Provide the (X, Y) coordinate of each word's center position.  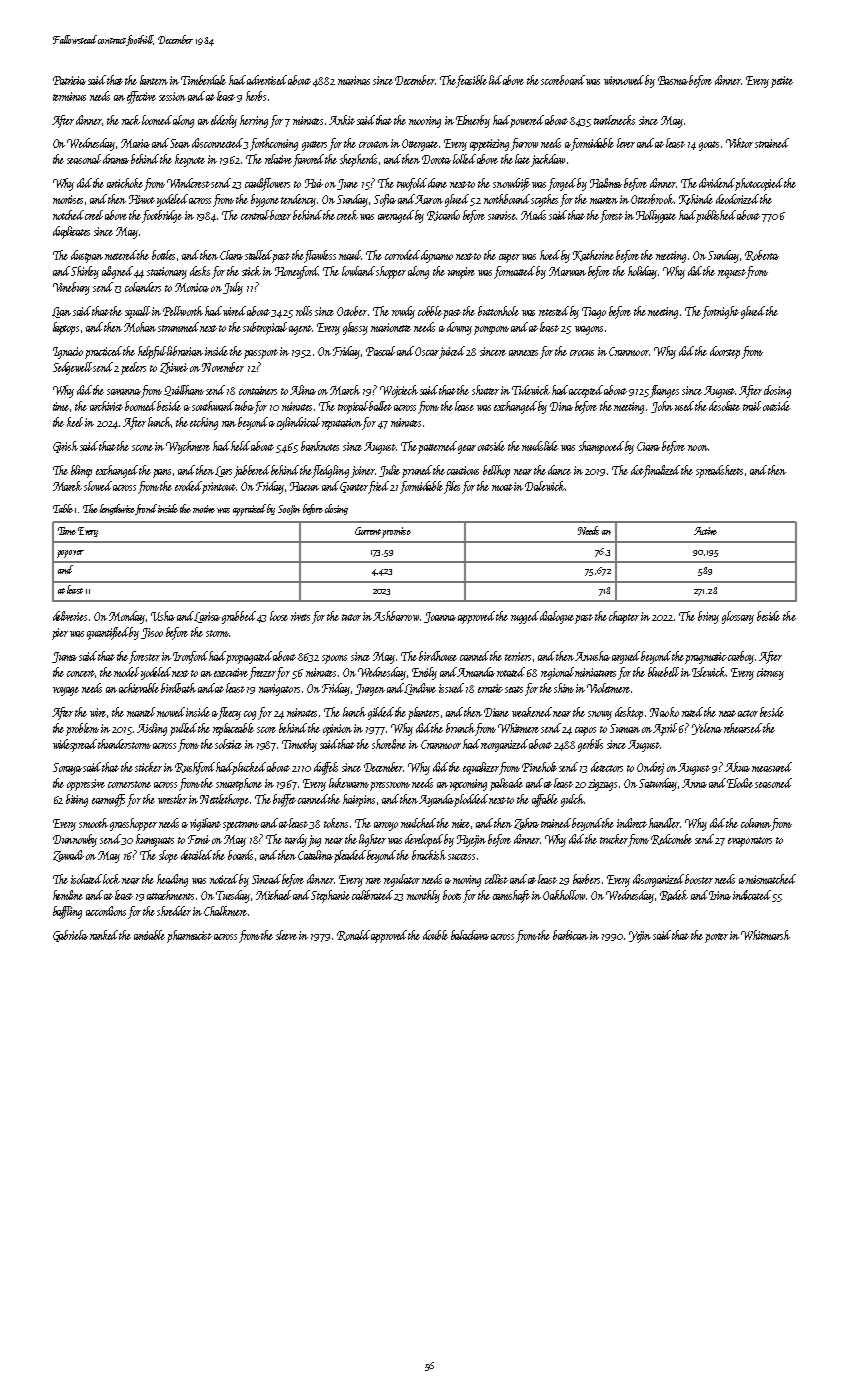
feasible (472, 81)
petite (782, 82)
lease (464, 406)
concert (81, 673)
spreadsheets (719, 471)
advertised (268, 80)
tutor (351, 617)
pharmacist (189, 936)
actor (748, 713)
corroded (402, 255)
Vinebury (71, 288)
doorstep (725, 352)
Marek (67, 486)
